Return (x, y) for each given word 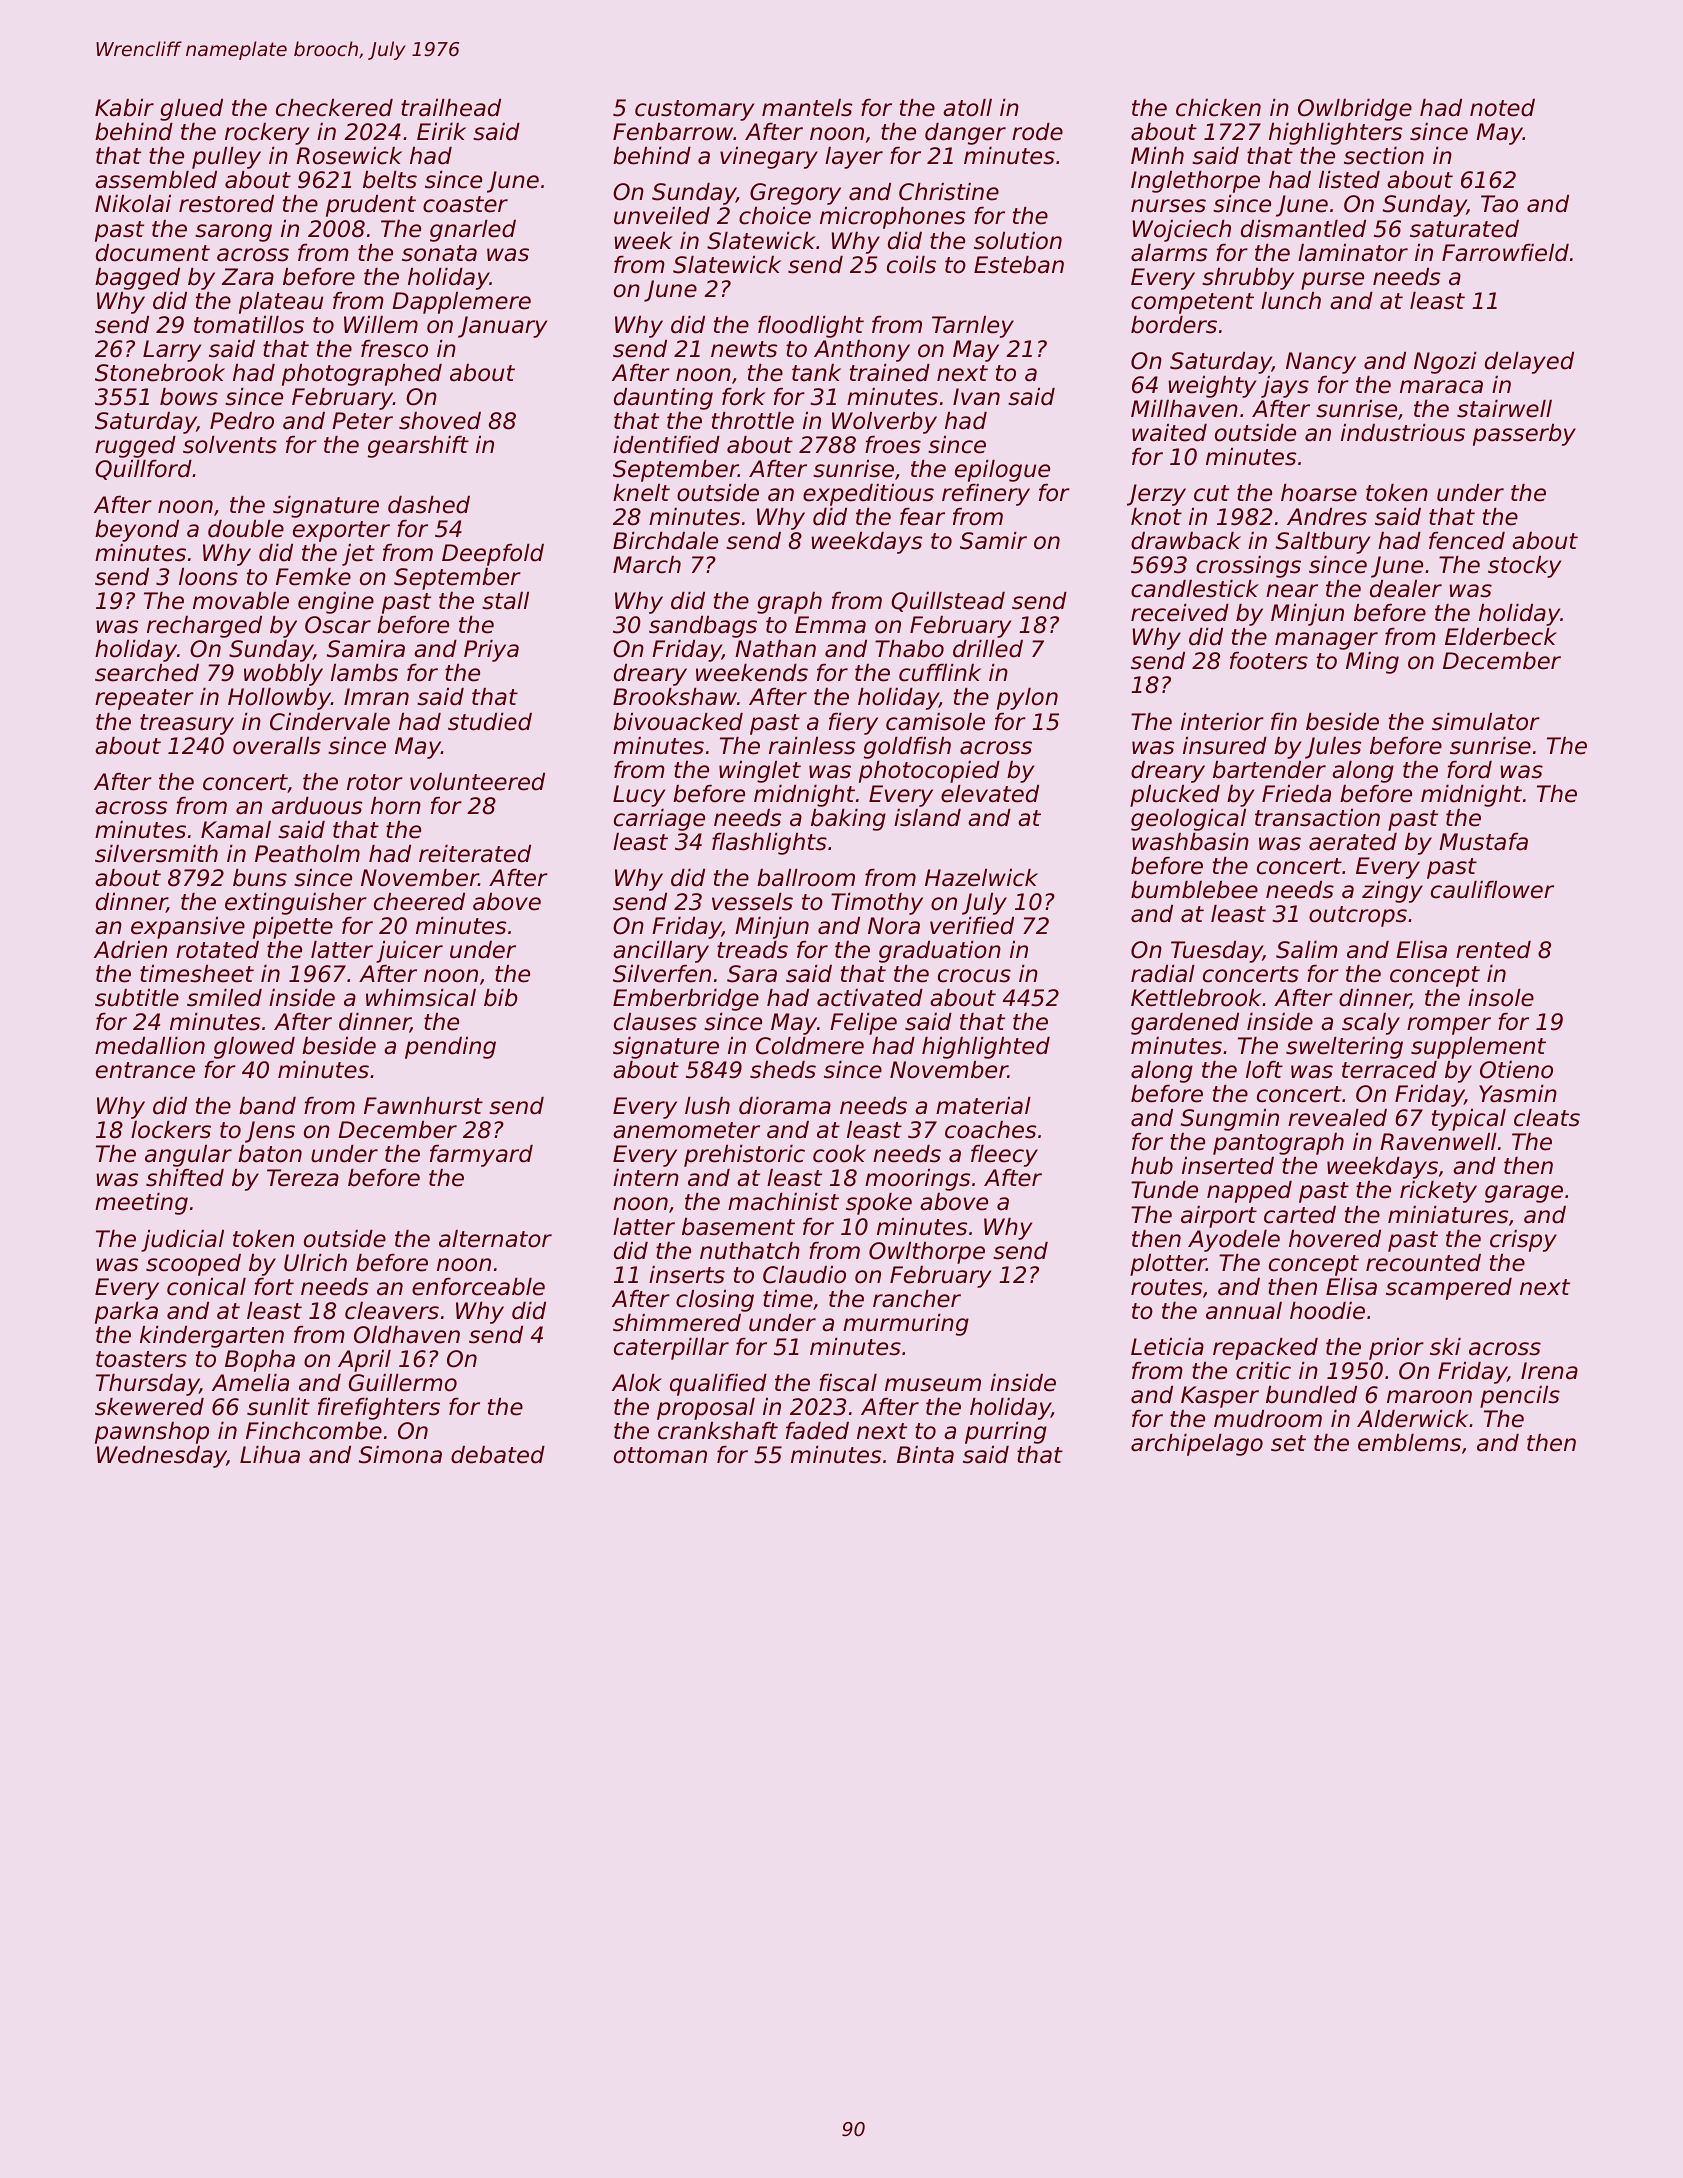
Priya (491, 651)
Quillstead (948, 602)
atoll (967, 108)
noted (1502, 108)
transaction (1317, 818)
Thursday (147, 1385)
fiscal (848, 1383)
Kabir (124, 108)
